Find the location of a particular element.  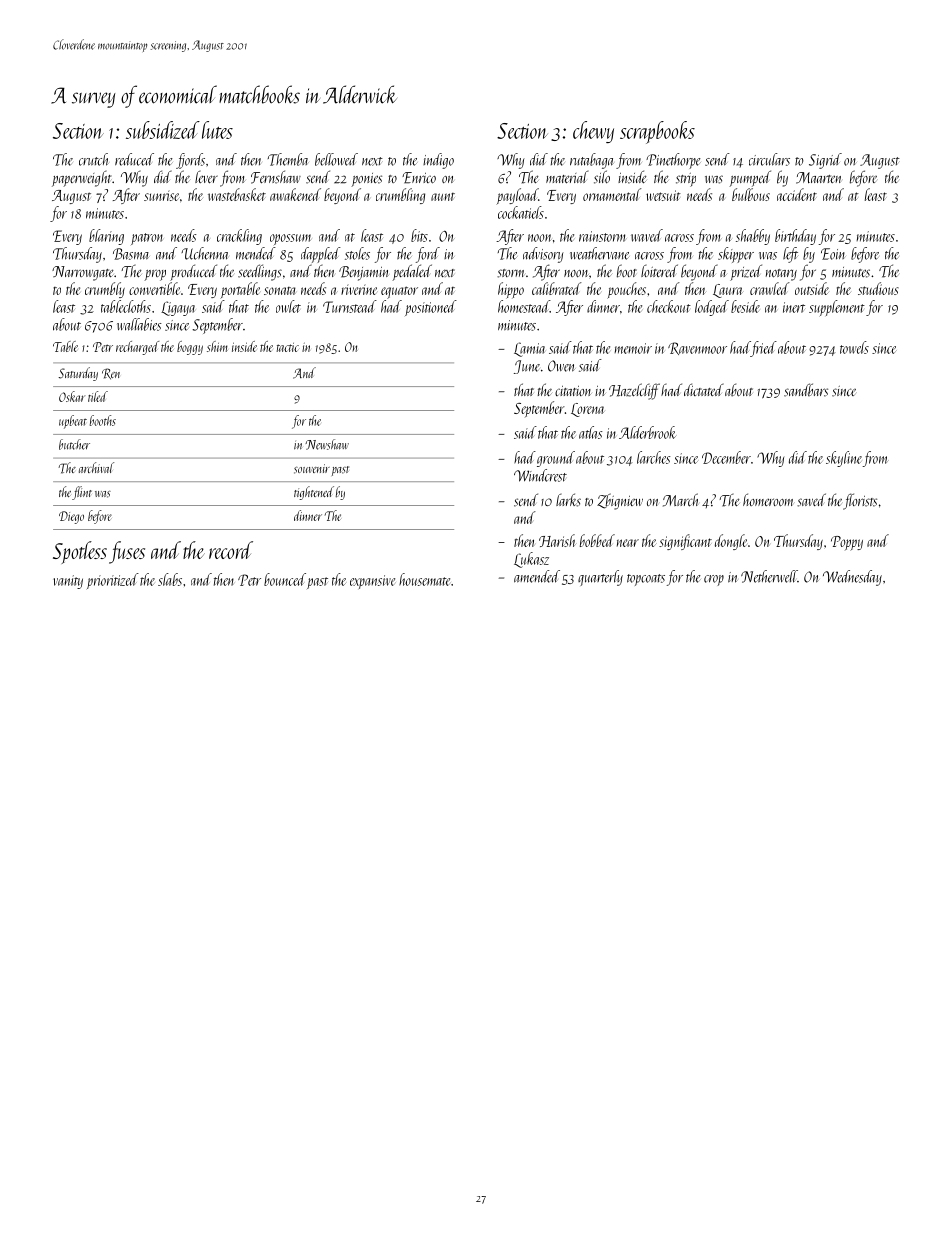

paperweight is located at coordinates (82, 179).
